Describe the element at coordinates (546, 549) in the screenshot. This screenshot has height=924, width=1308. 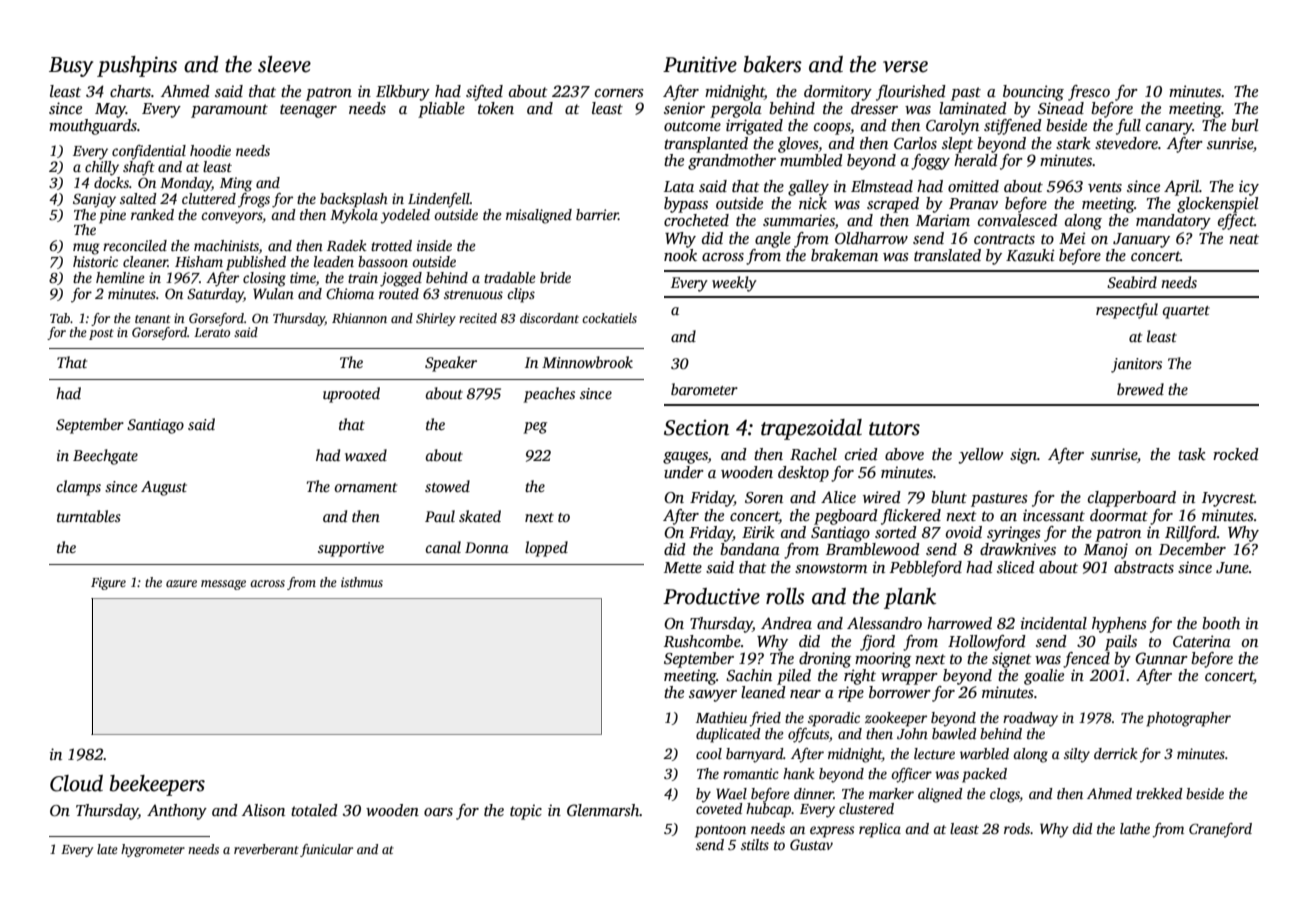
I see `lopped` at that location.
